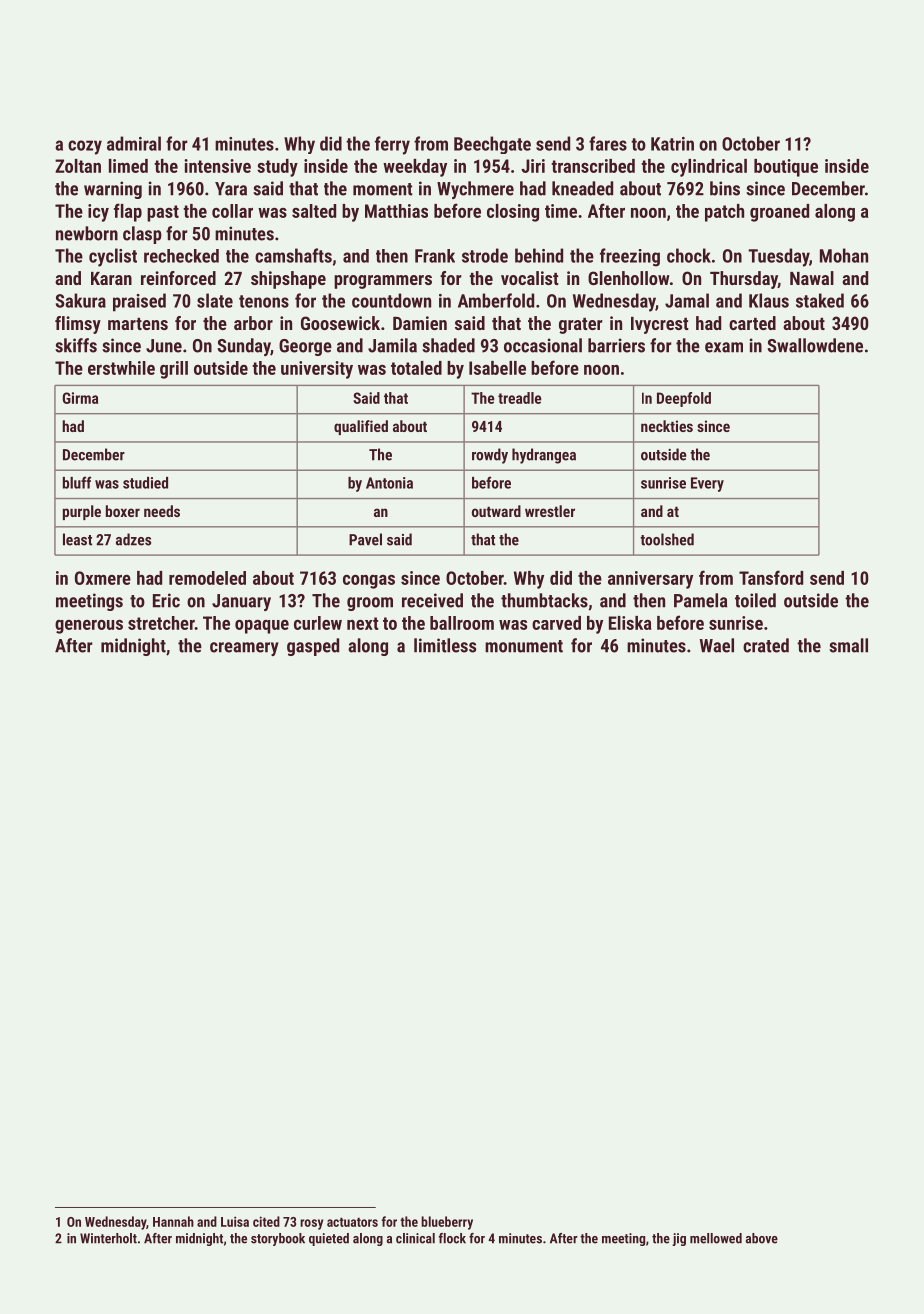  Describe the element at coordinates (278, 1239) in the document. I see `storybook` at that location.
